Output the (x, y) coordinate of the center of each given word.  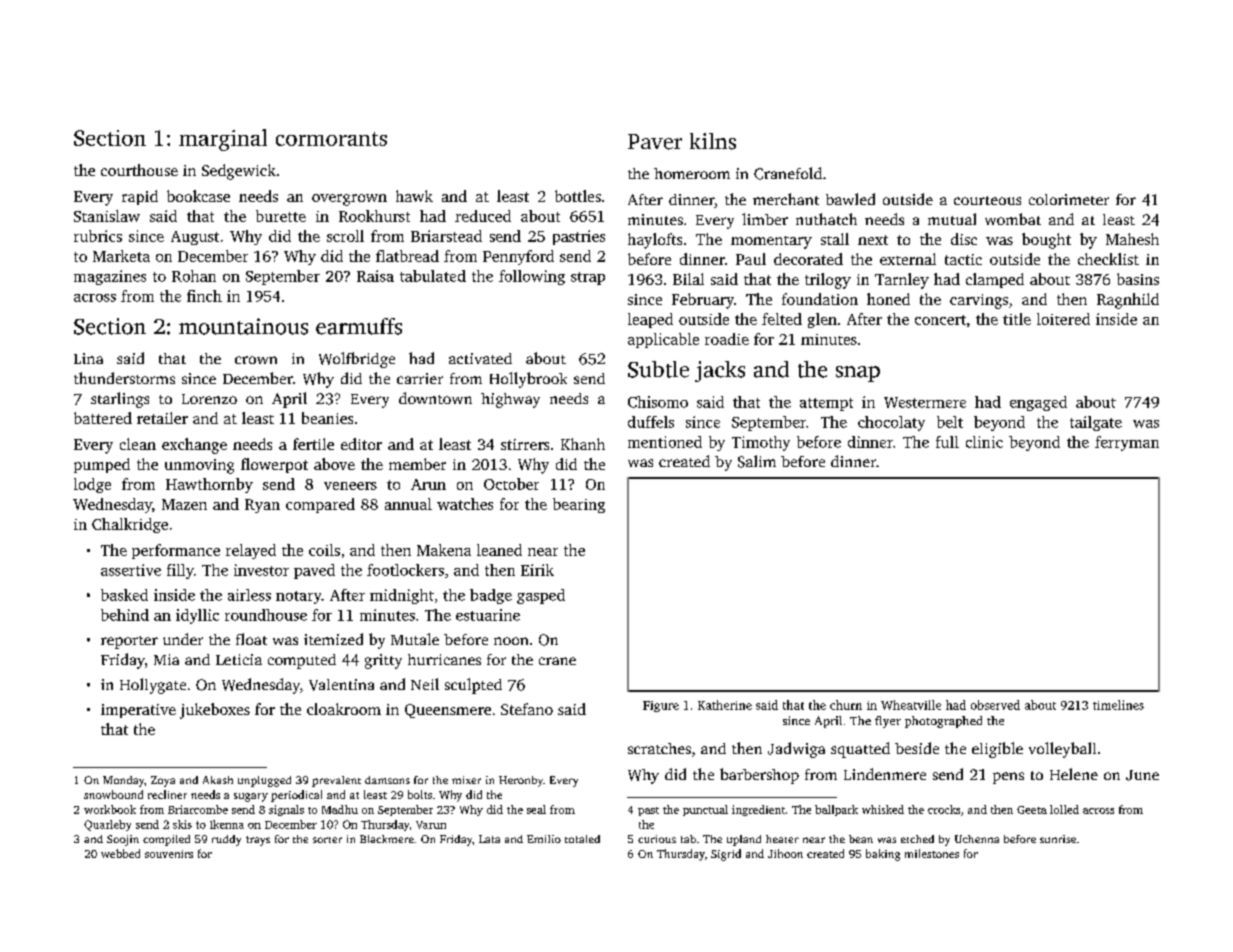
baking (883, 855)
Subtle (658, 369)
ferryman (1127, 443)
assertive (131, 570)
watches (465, 504)
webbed (120, 853)
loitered (1063, 319)
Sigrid (726, 855)
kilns (713, 141)
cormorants (331, 139)
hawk (414, 196)
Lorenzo (209, 399)
